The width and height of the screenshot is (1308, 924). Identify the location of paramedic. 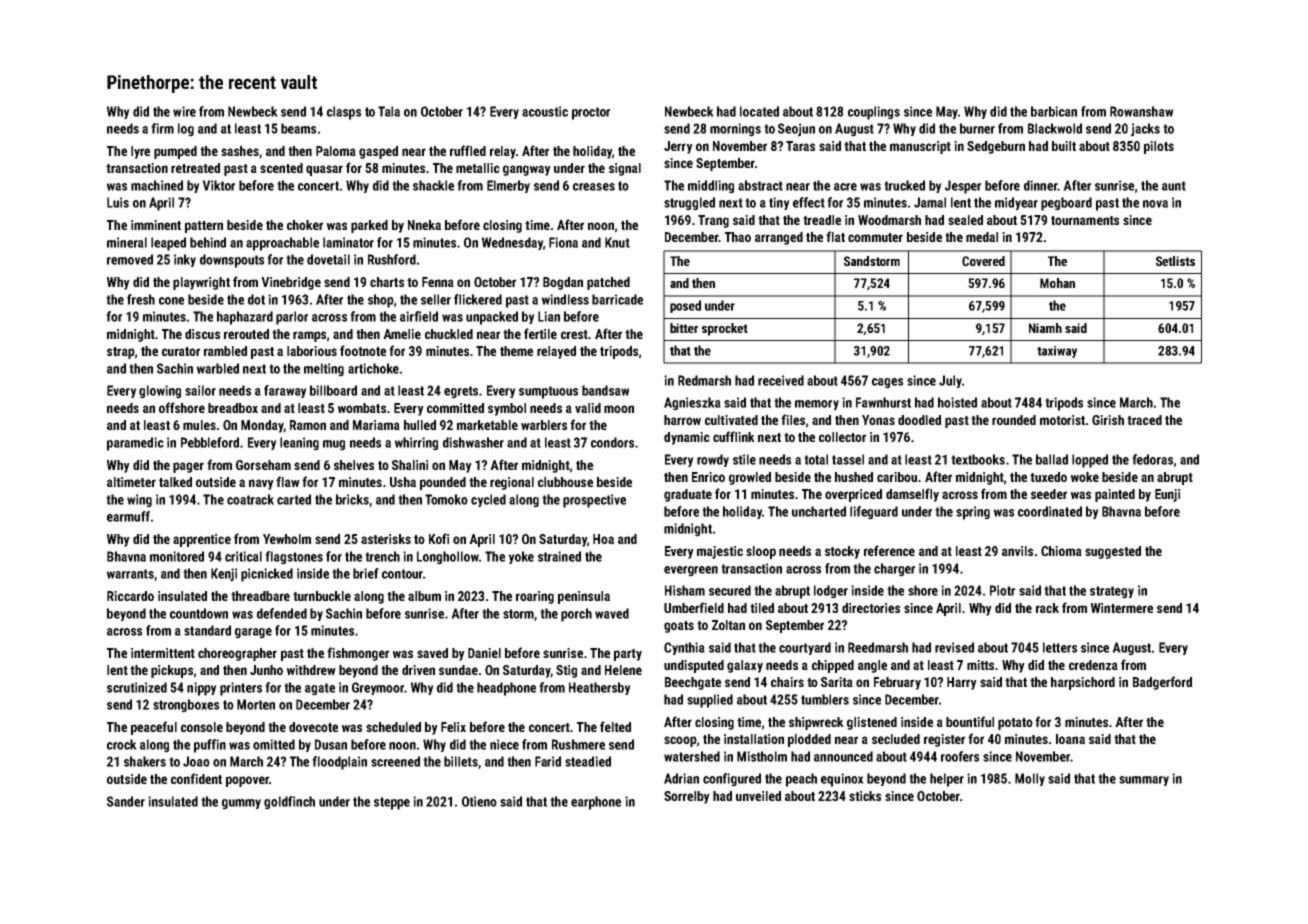
(135, 444).
